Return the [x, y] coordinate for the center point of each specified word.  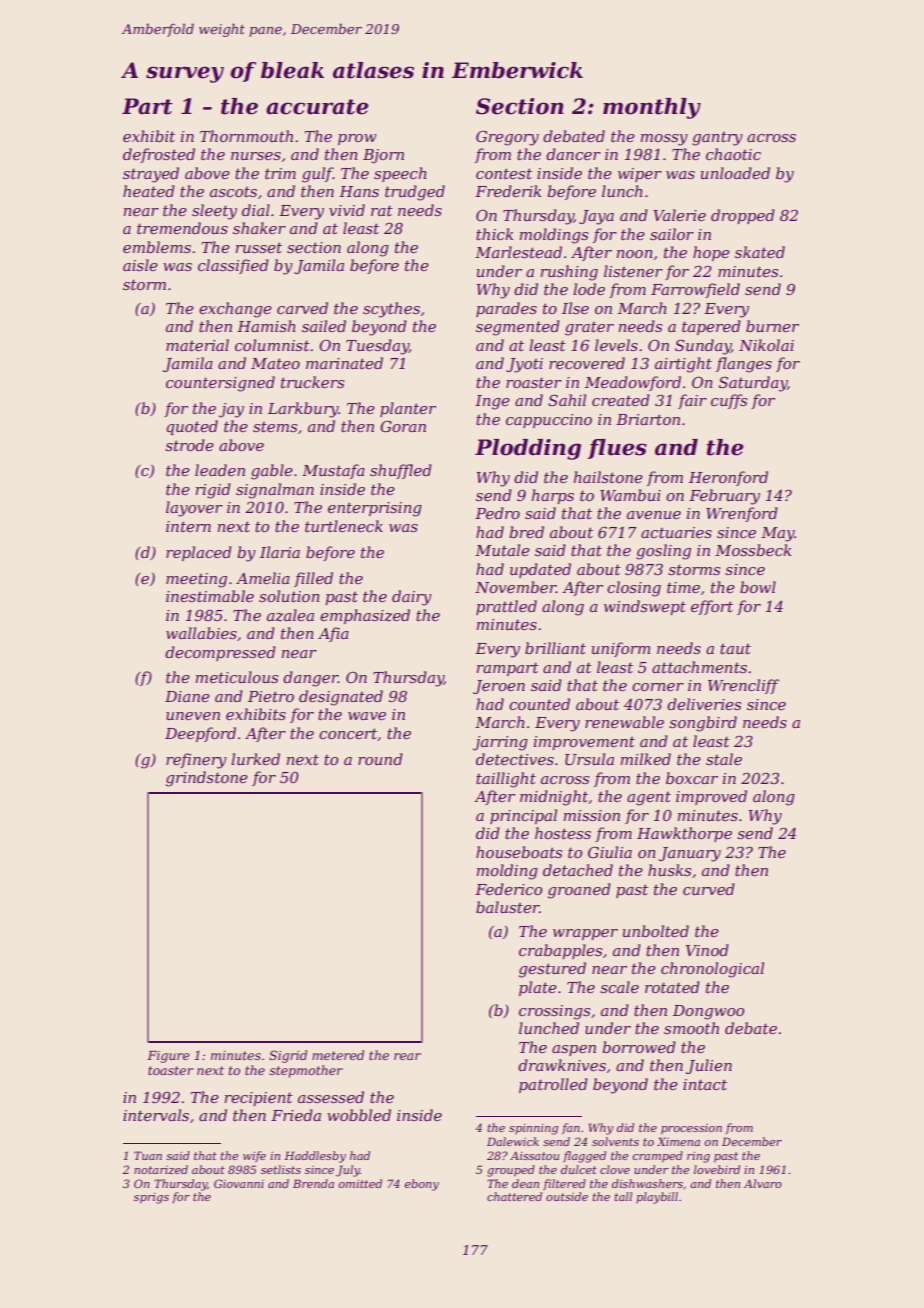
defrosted [159, 155]
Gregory [507, 138]
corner [658, 687]
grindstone [207, 779]
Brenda [313, 1183]
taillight [506, 780]
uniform [621, 649]
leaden [220, 470]
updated [540, 570]
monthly [652, 108]
